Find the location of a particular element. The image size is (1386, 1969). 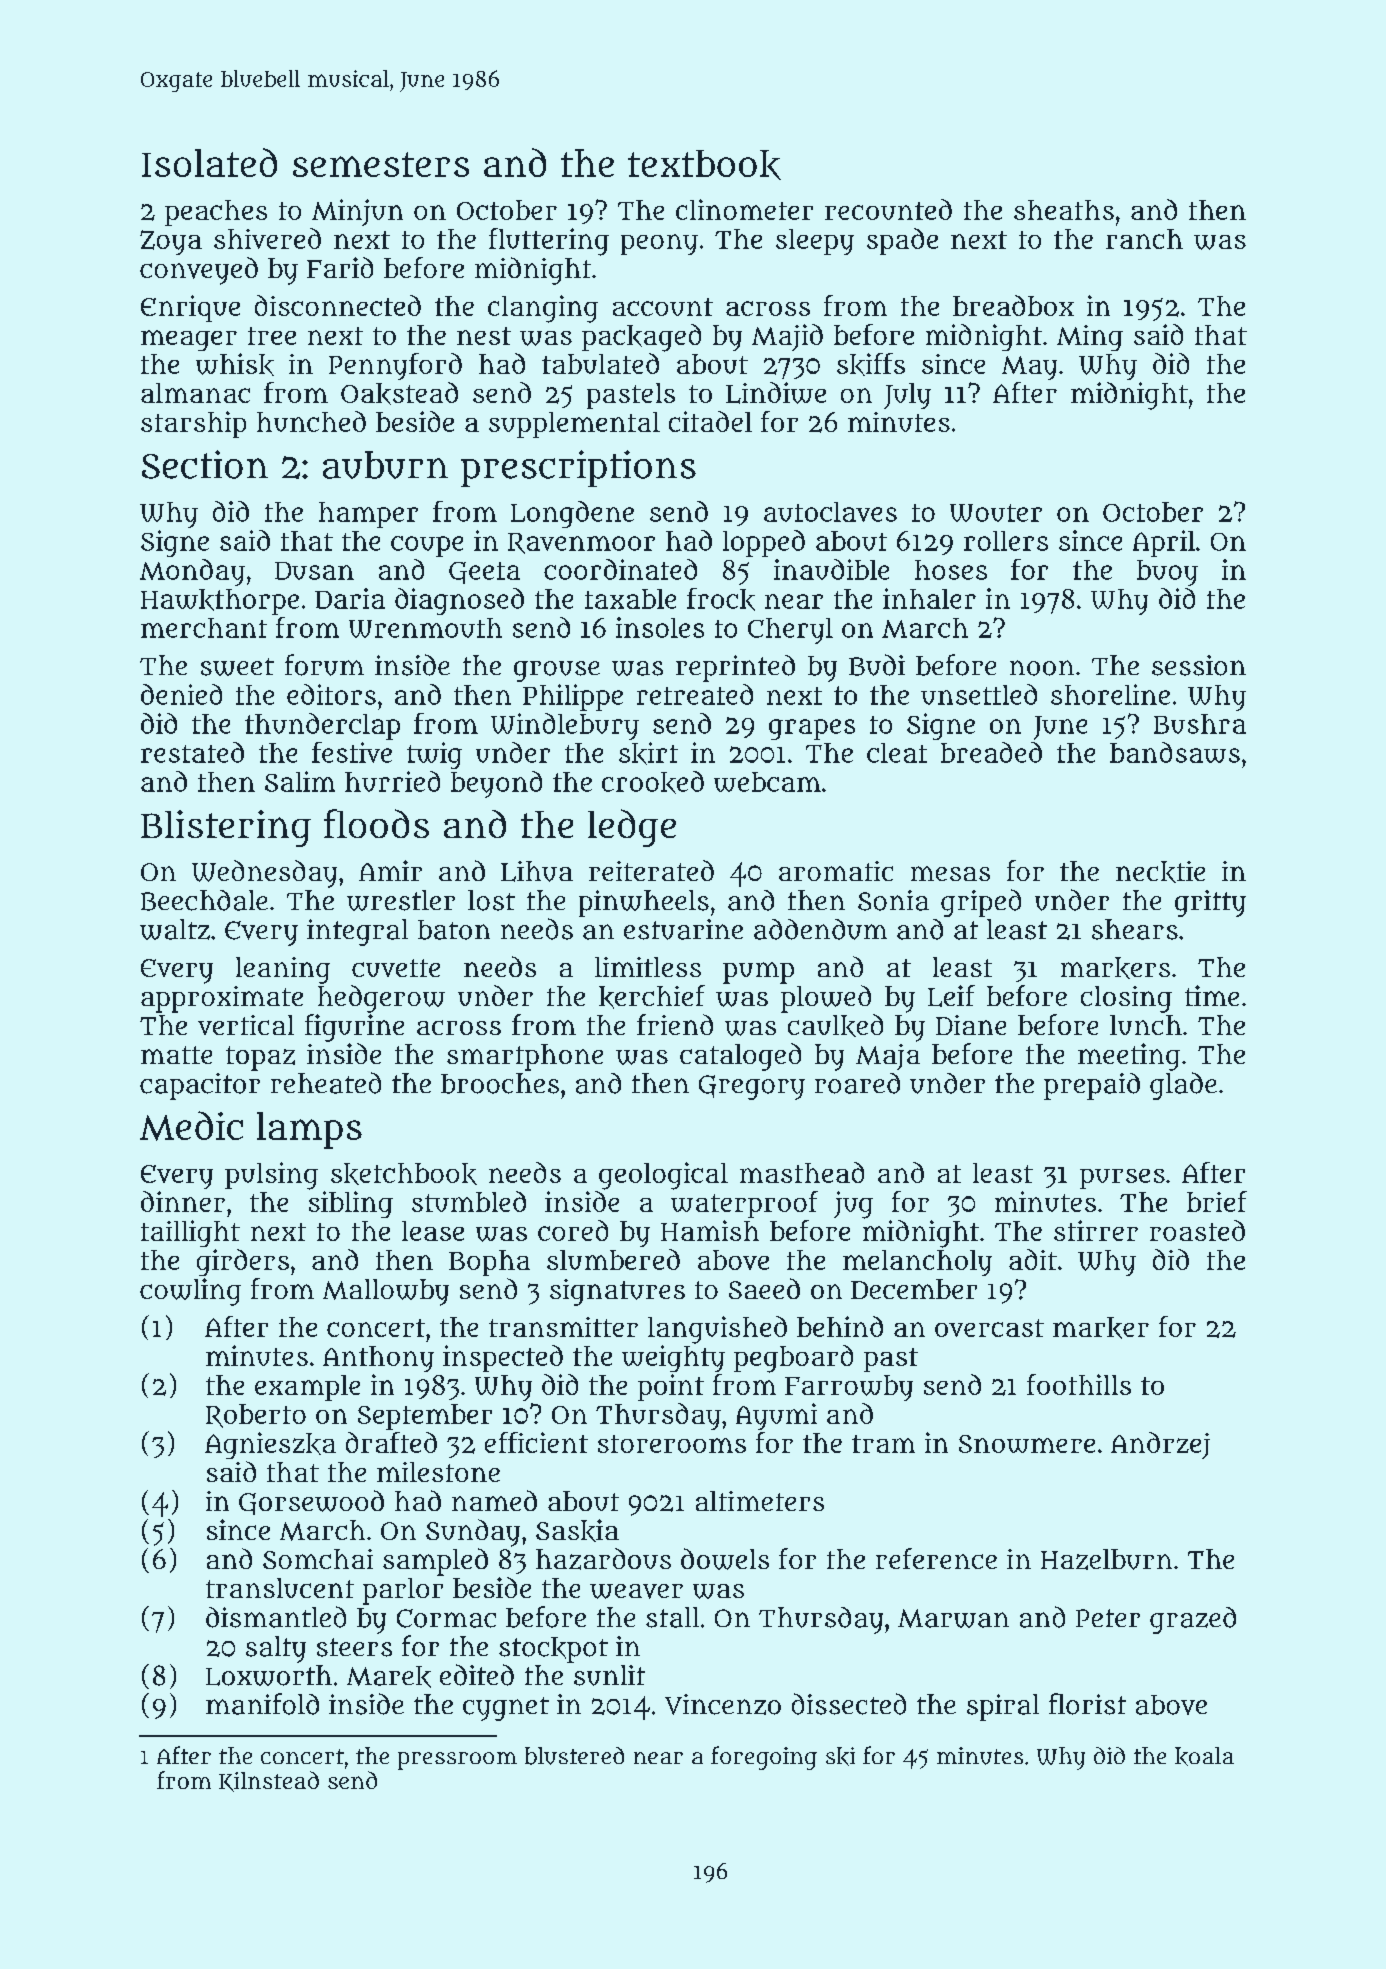

Marek is located at coordinates (389, 1677).
